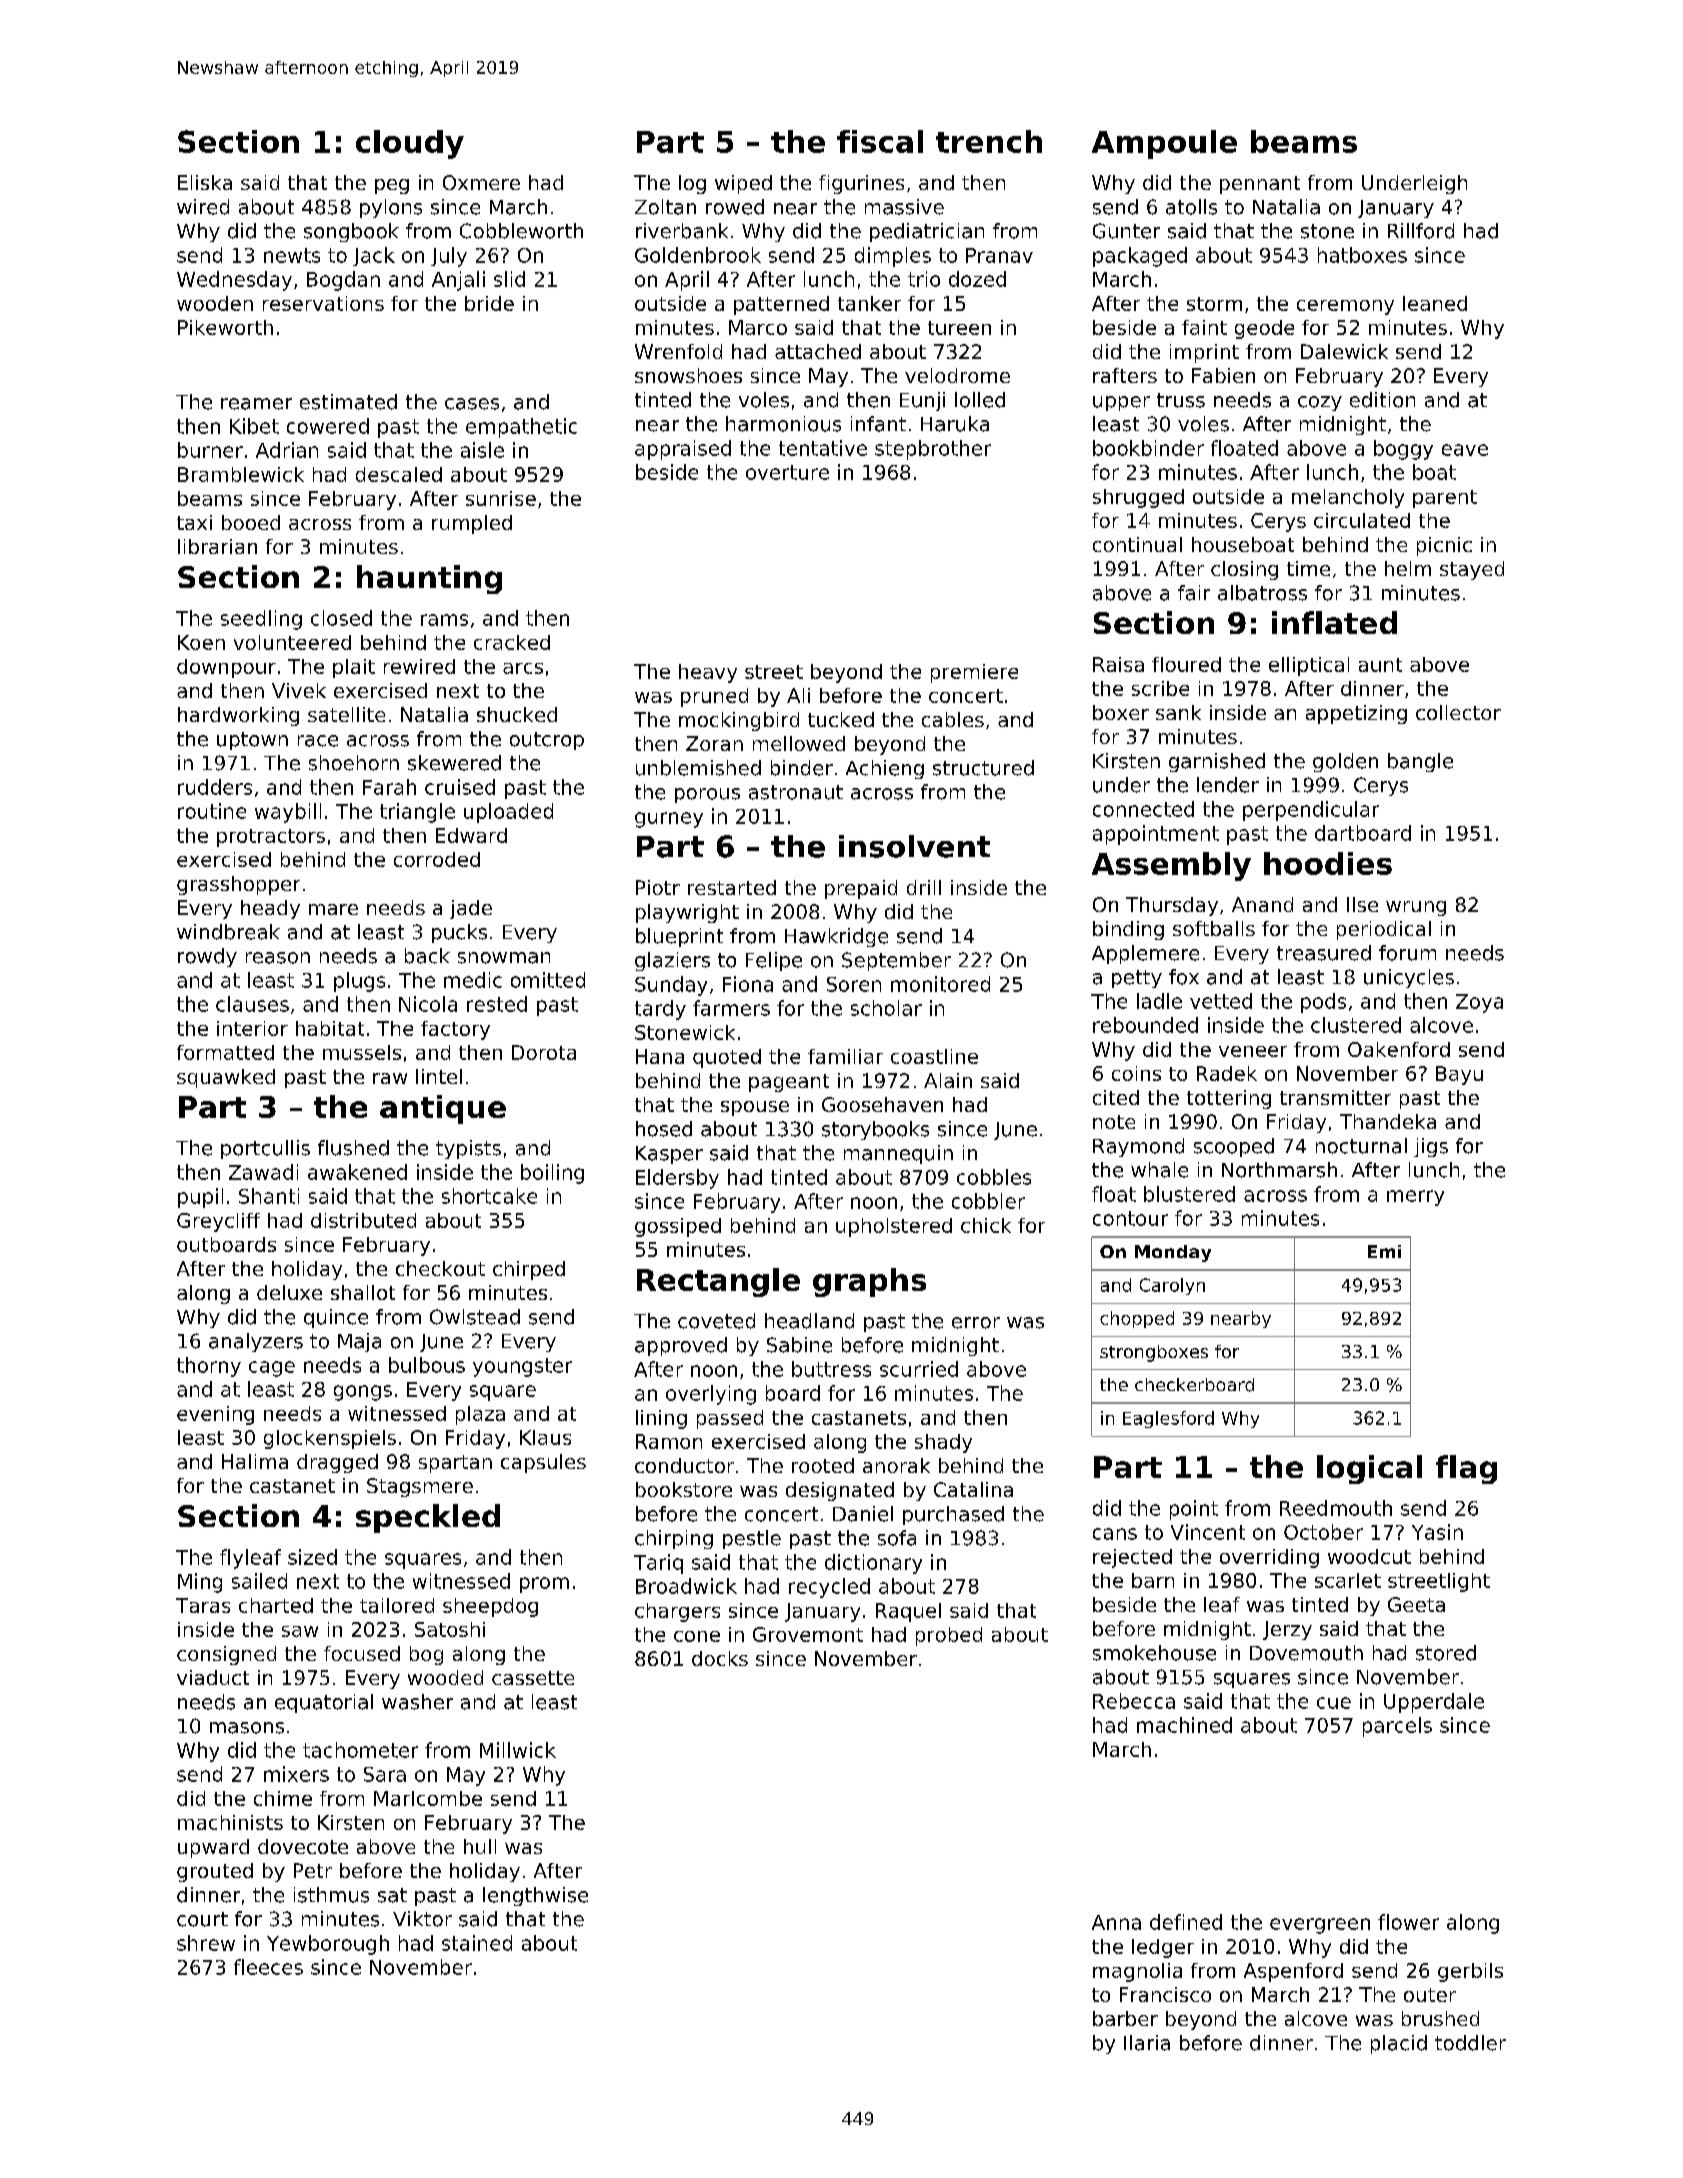 Image resolution: width=1683 pixels, height=2178 pixels. I want to click on shrugged, so click(1138, 498).
